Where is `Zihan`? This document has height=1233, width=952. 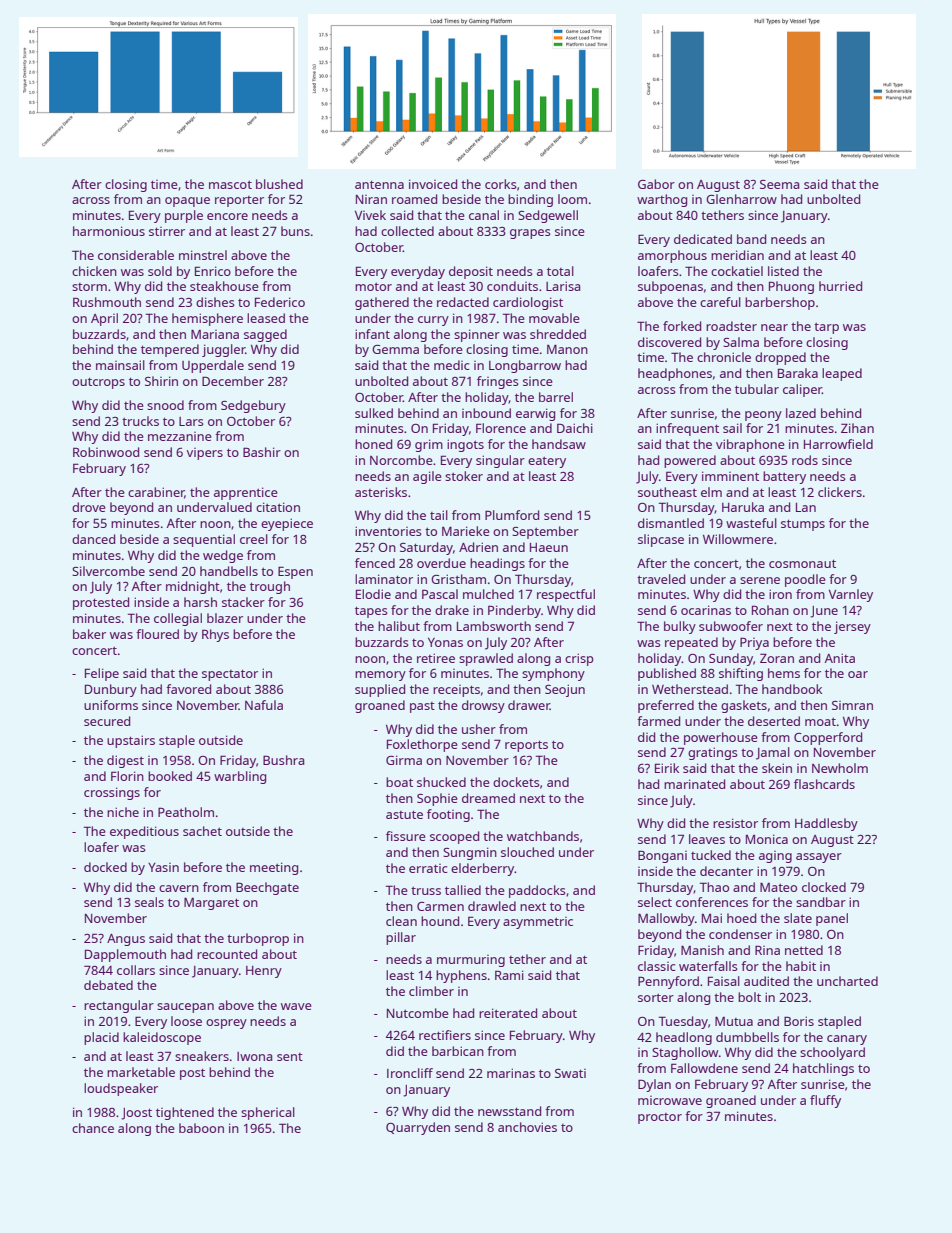 Zihan is located at coordinates (857, 428).
